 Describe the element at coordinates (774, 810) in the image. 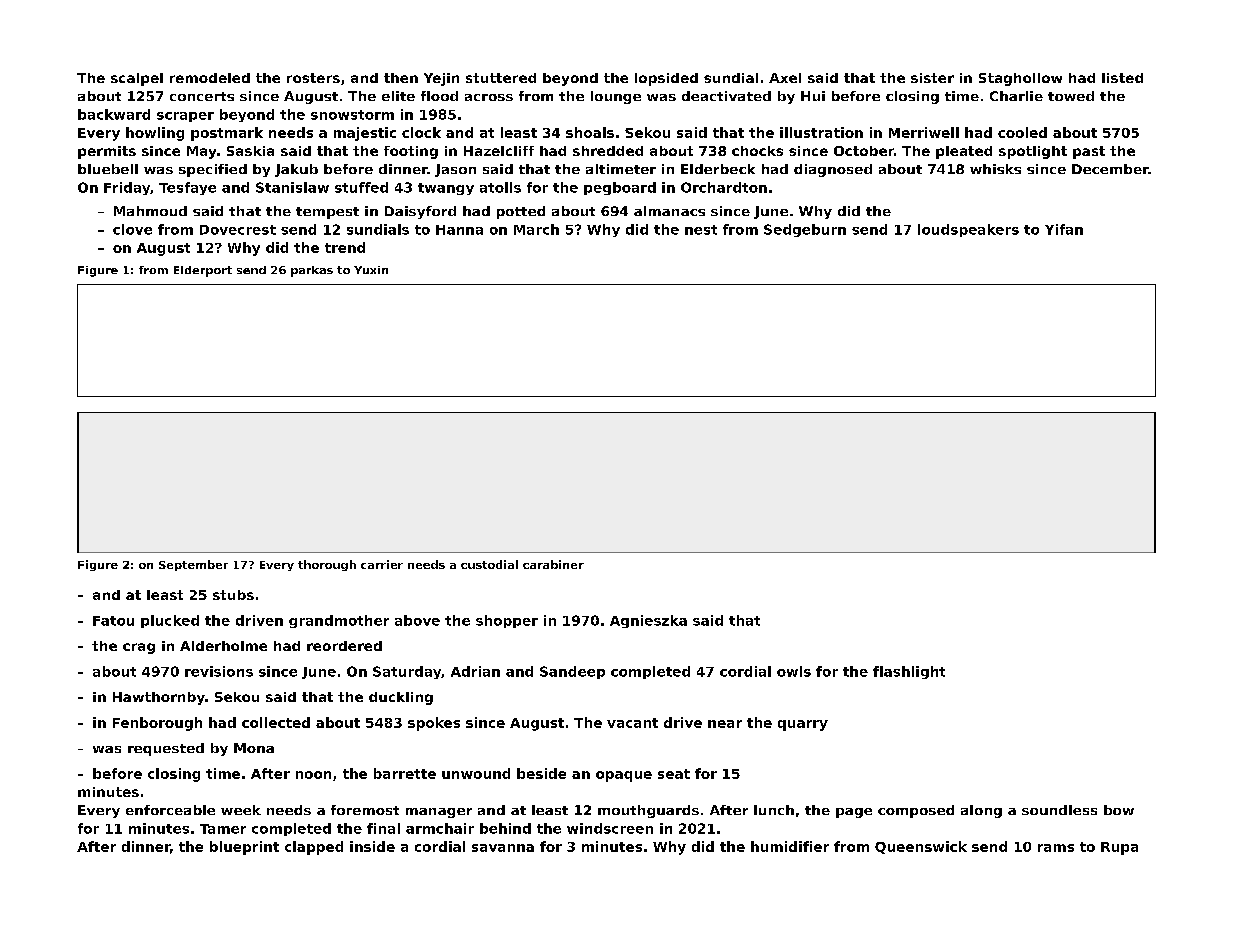

I see `lunch` at that location.
